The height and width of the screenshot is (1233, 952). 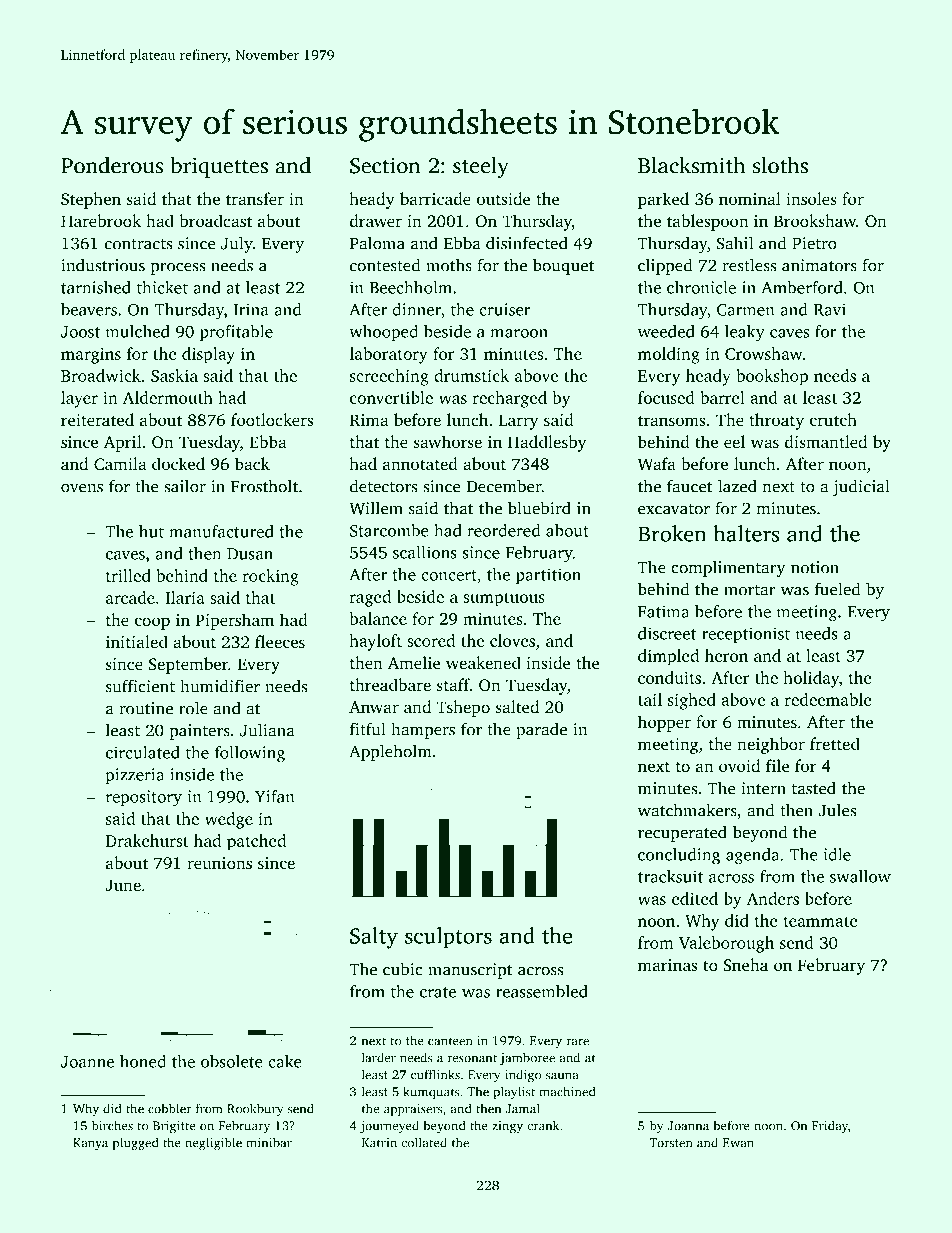 I want to click on bookshop, so click(x=772, y=377).
